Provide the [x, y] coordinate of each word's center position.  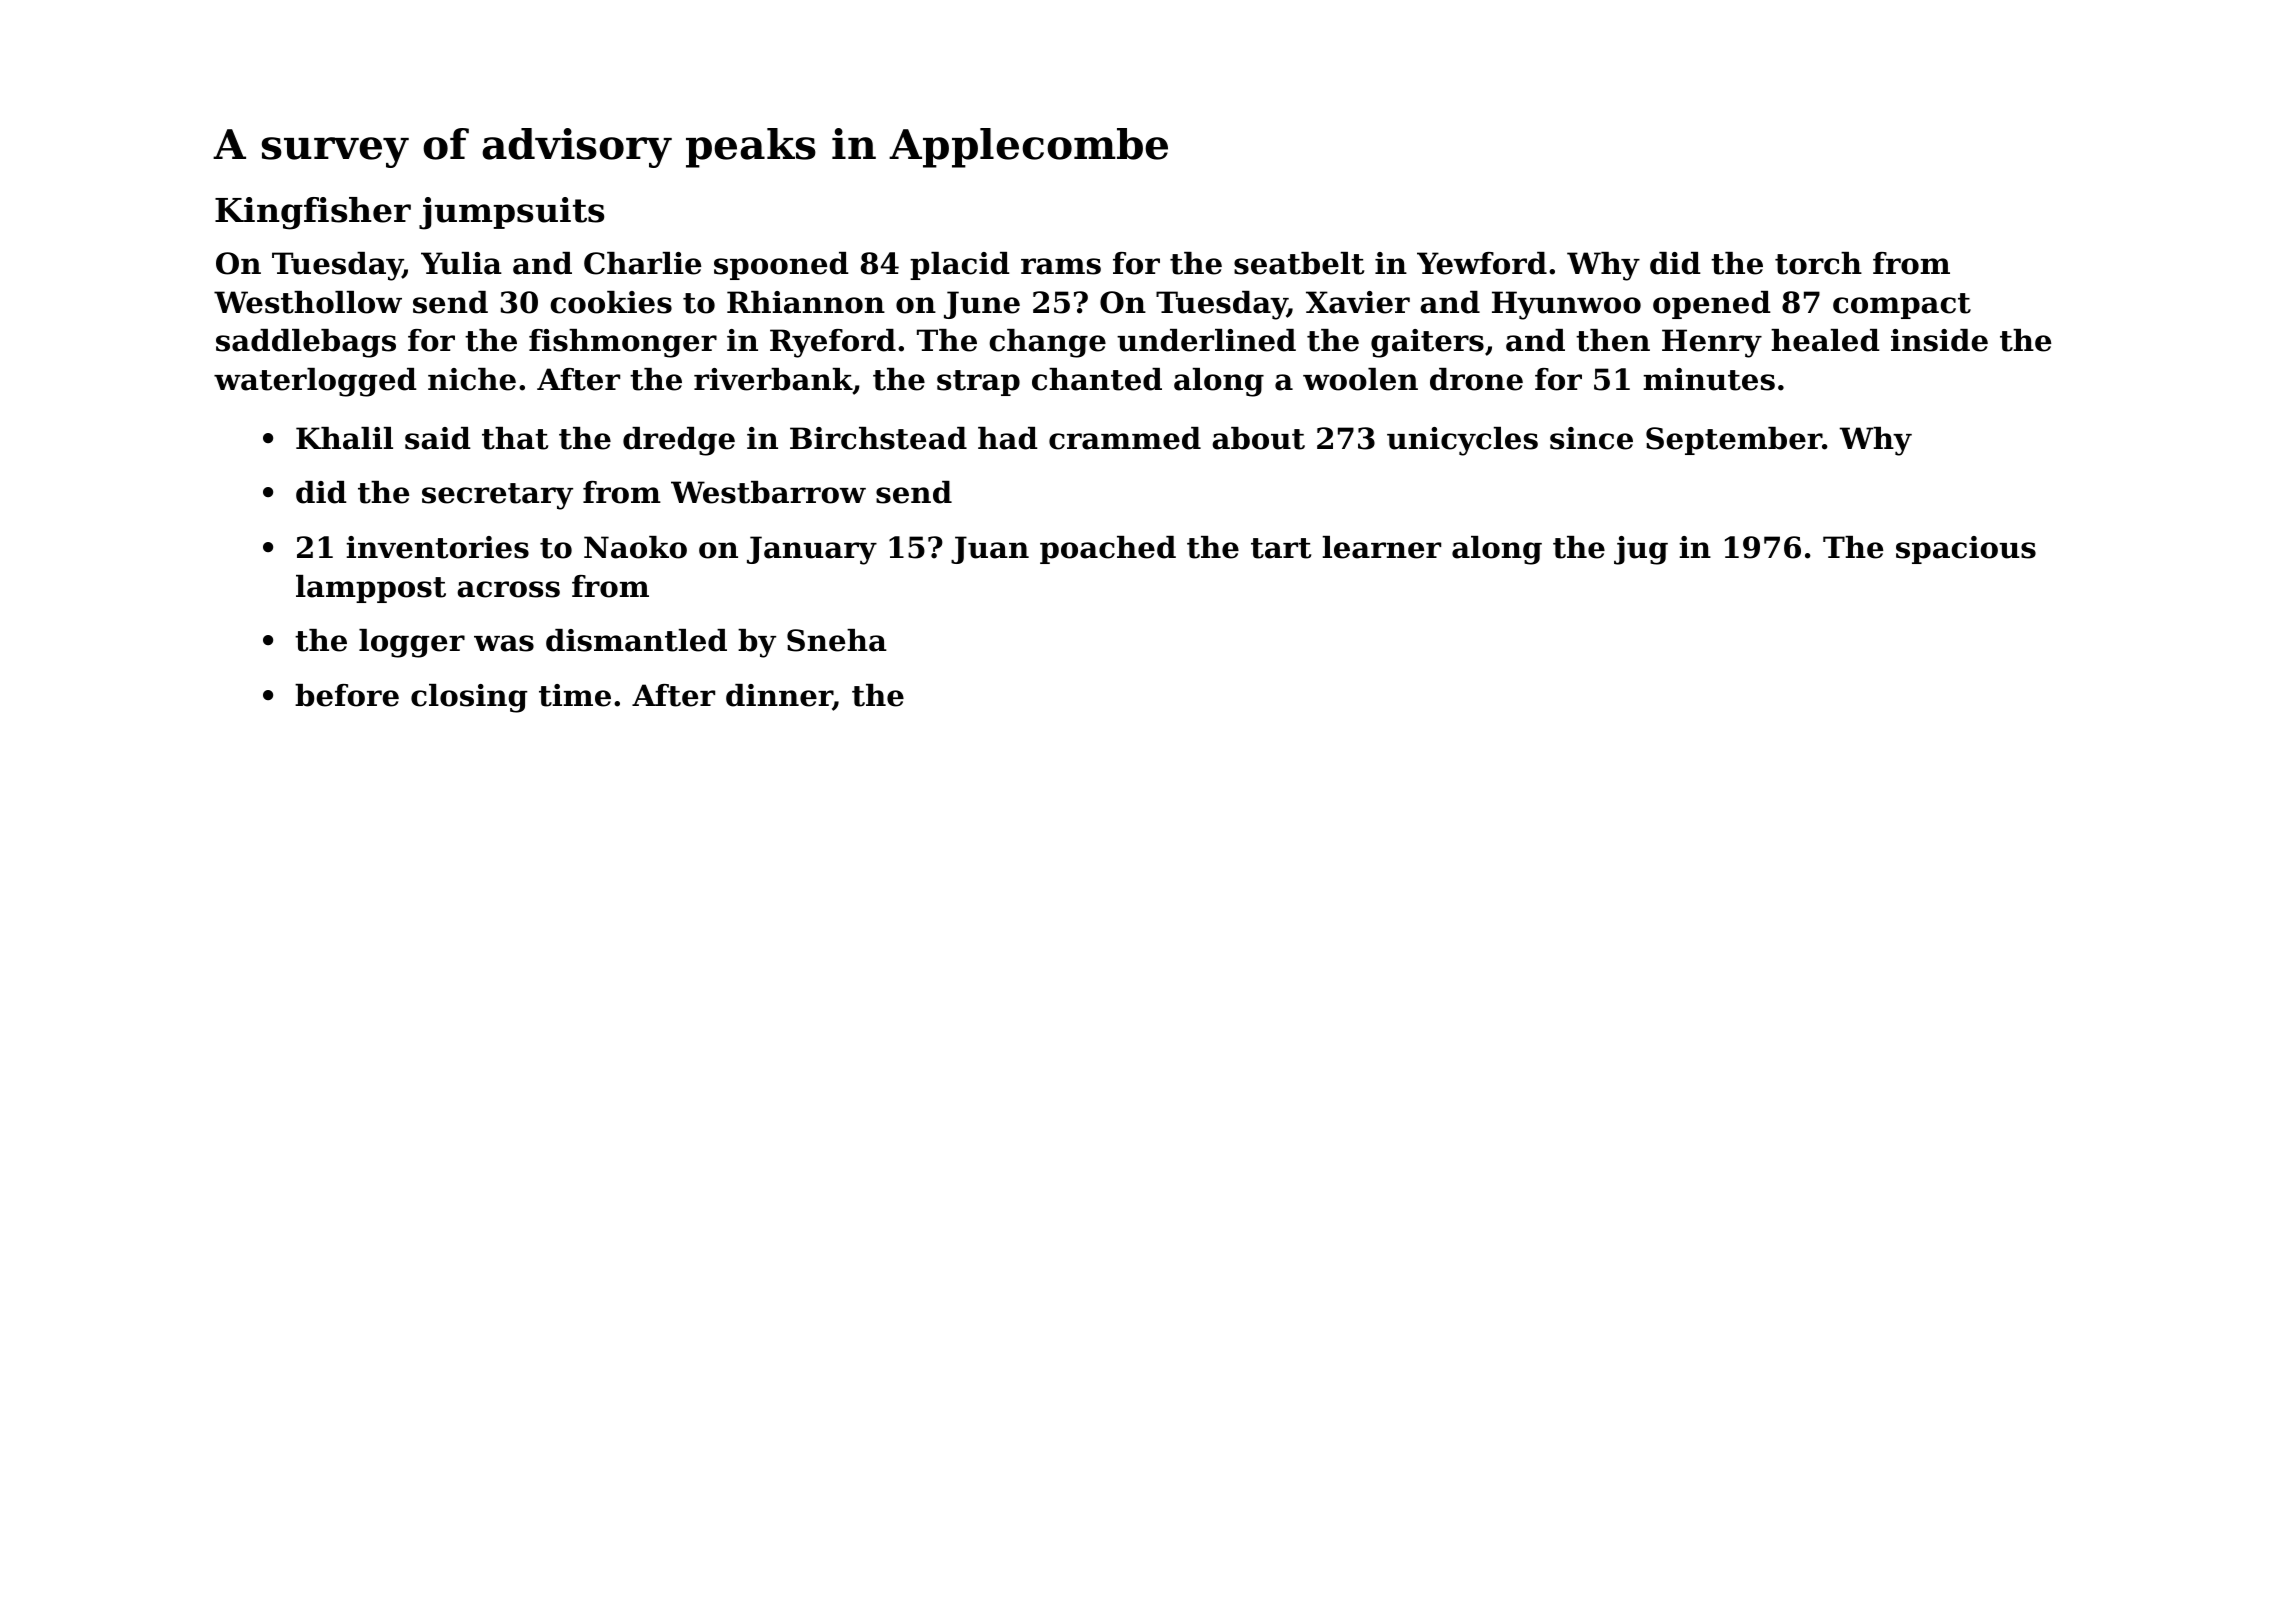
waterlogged [315, 382]
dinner [779, 696]
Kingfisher [313, 213]
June [982, 305]
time [575, 695]
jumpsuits [511, 213]
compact [1902, 306]
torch [1818, 263]
